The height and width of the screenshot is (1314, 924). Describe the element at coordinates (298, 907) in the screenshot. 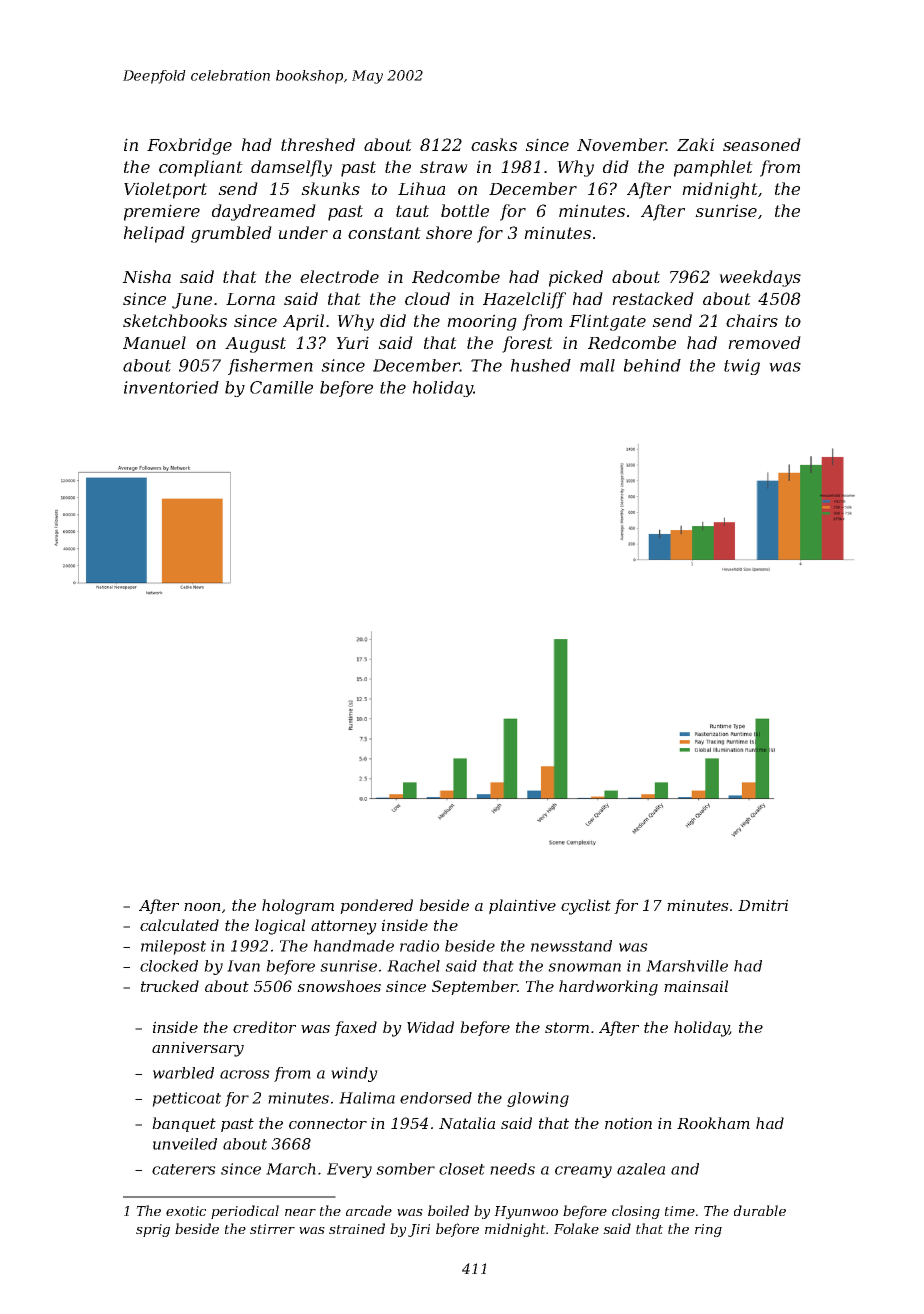

I see `hologram` at that location.
